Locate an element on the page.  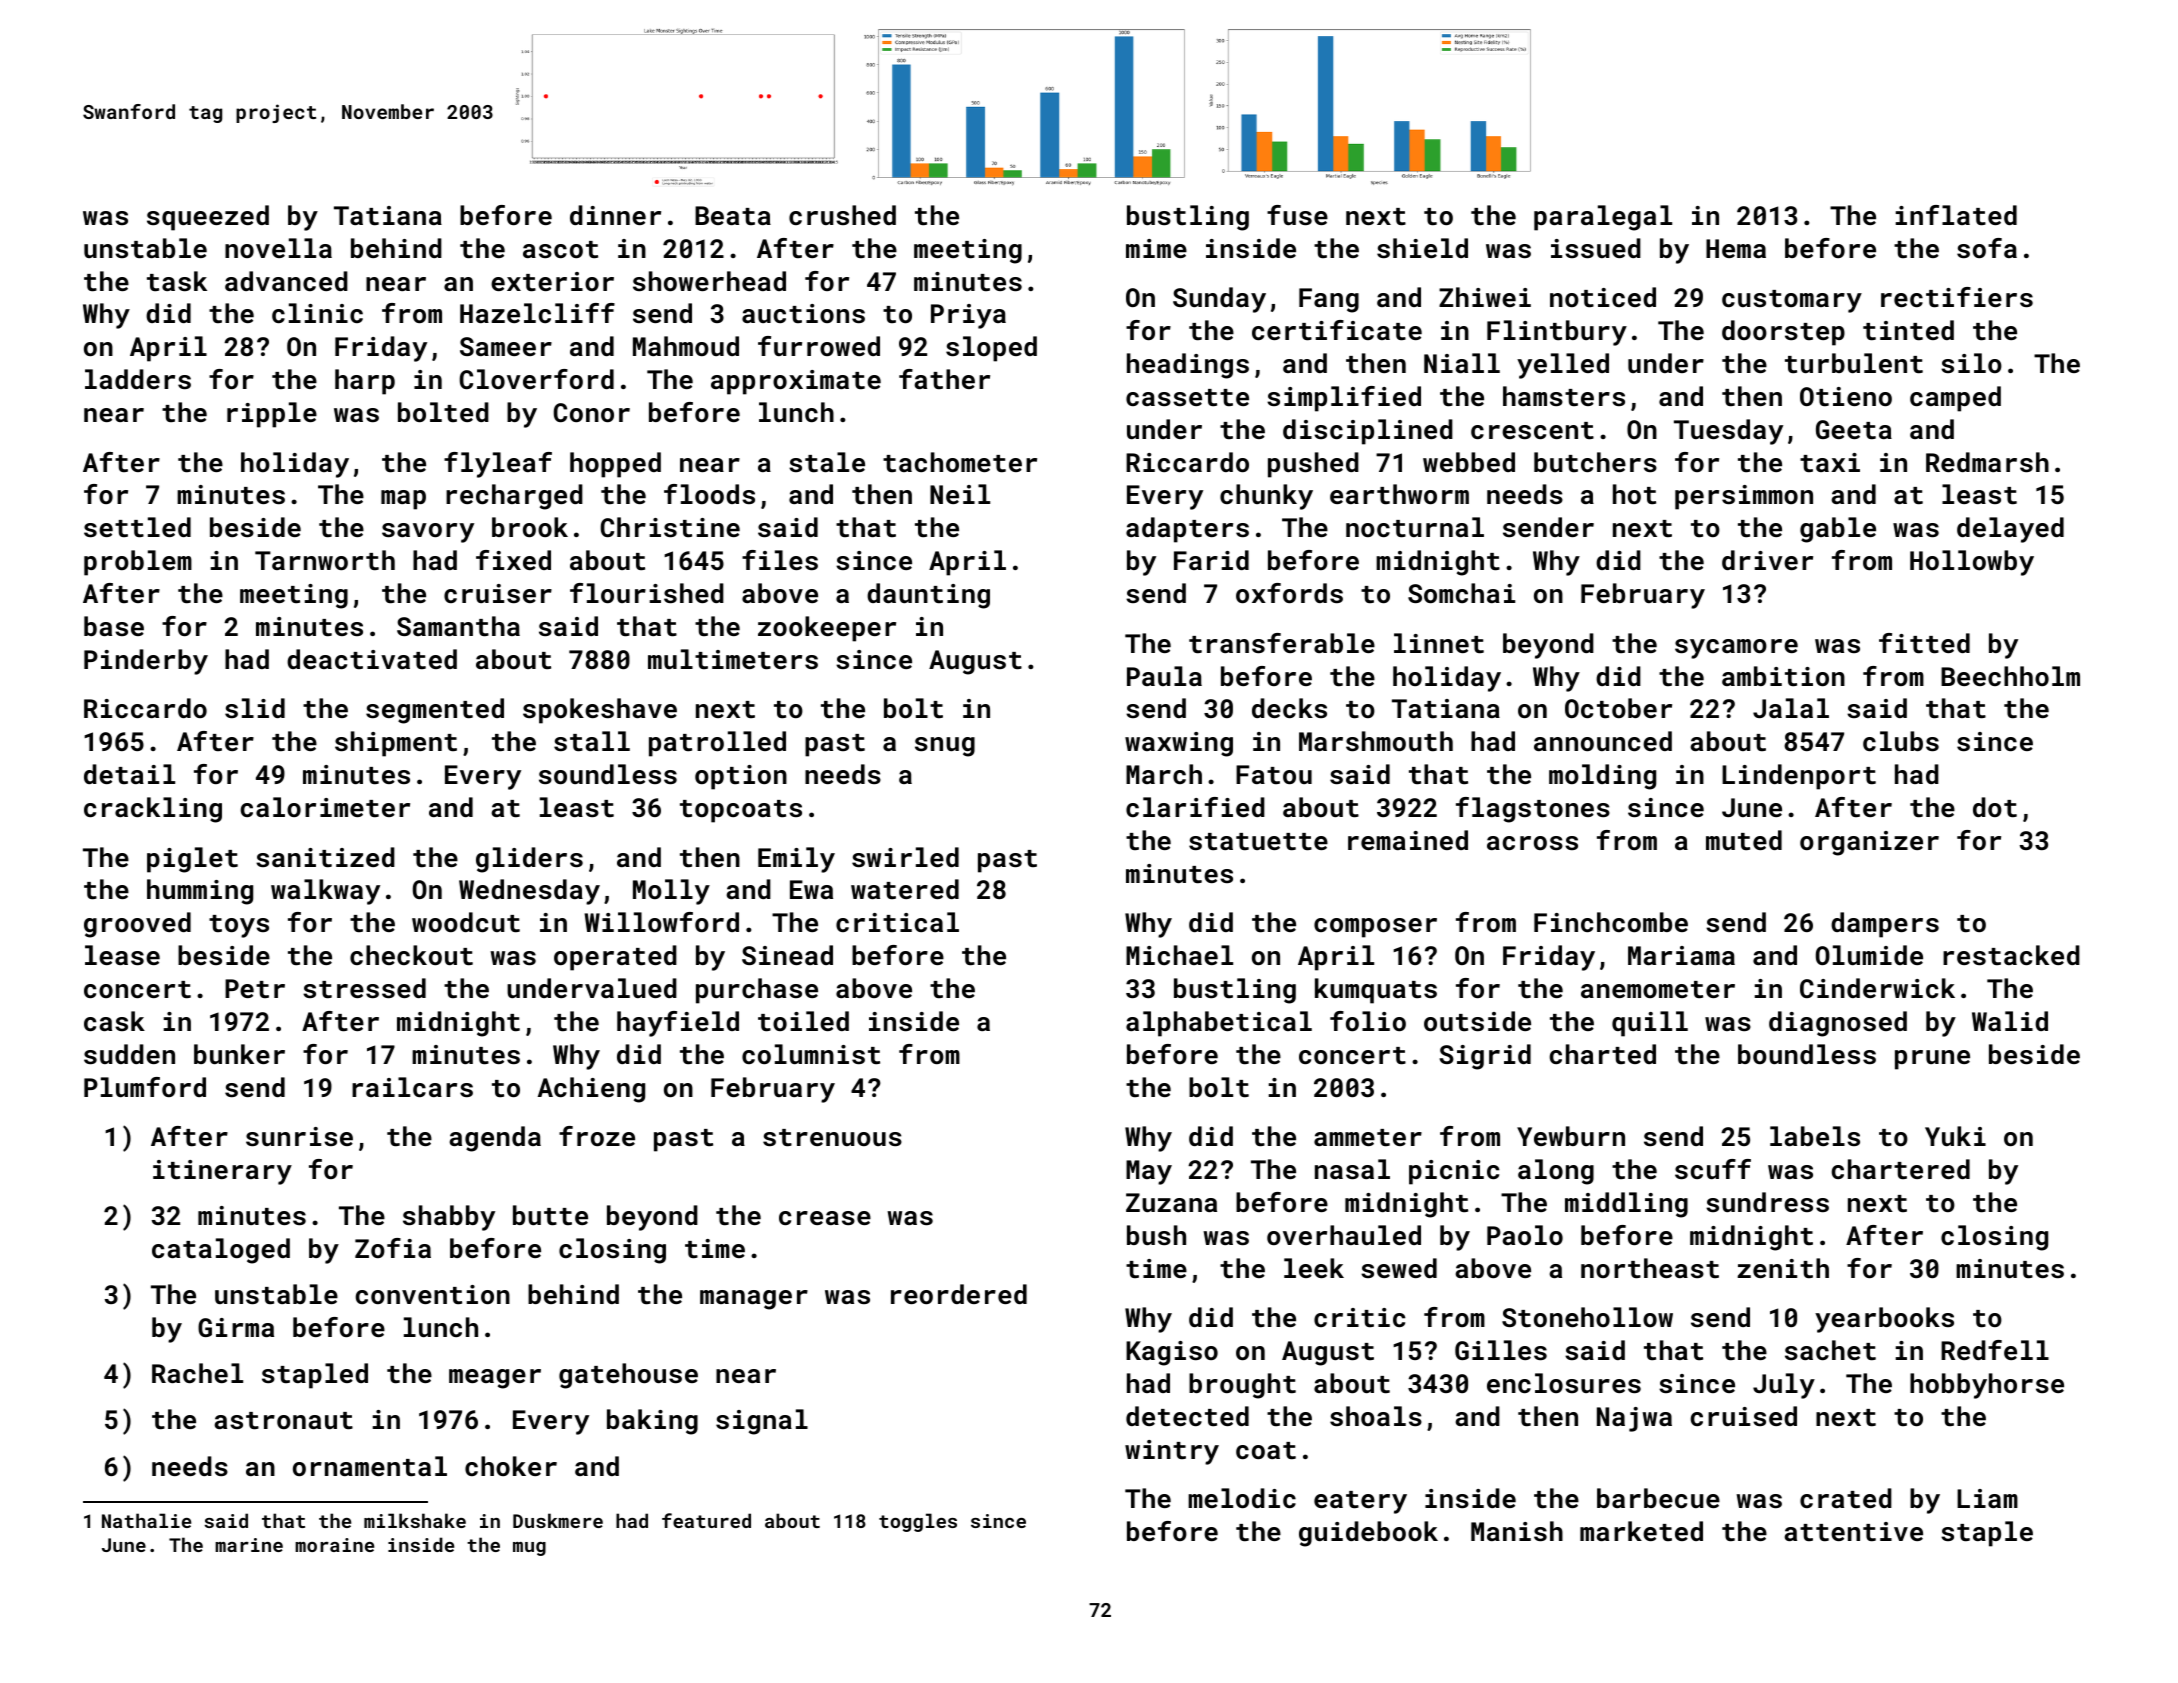
purchase is located at coordinates (757, 991).
